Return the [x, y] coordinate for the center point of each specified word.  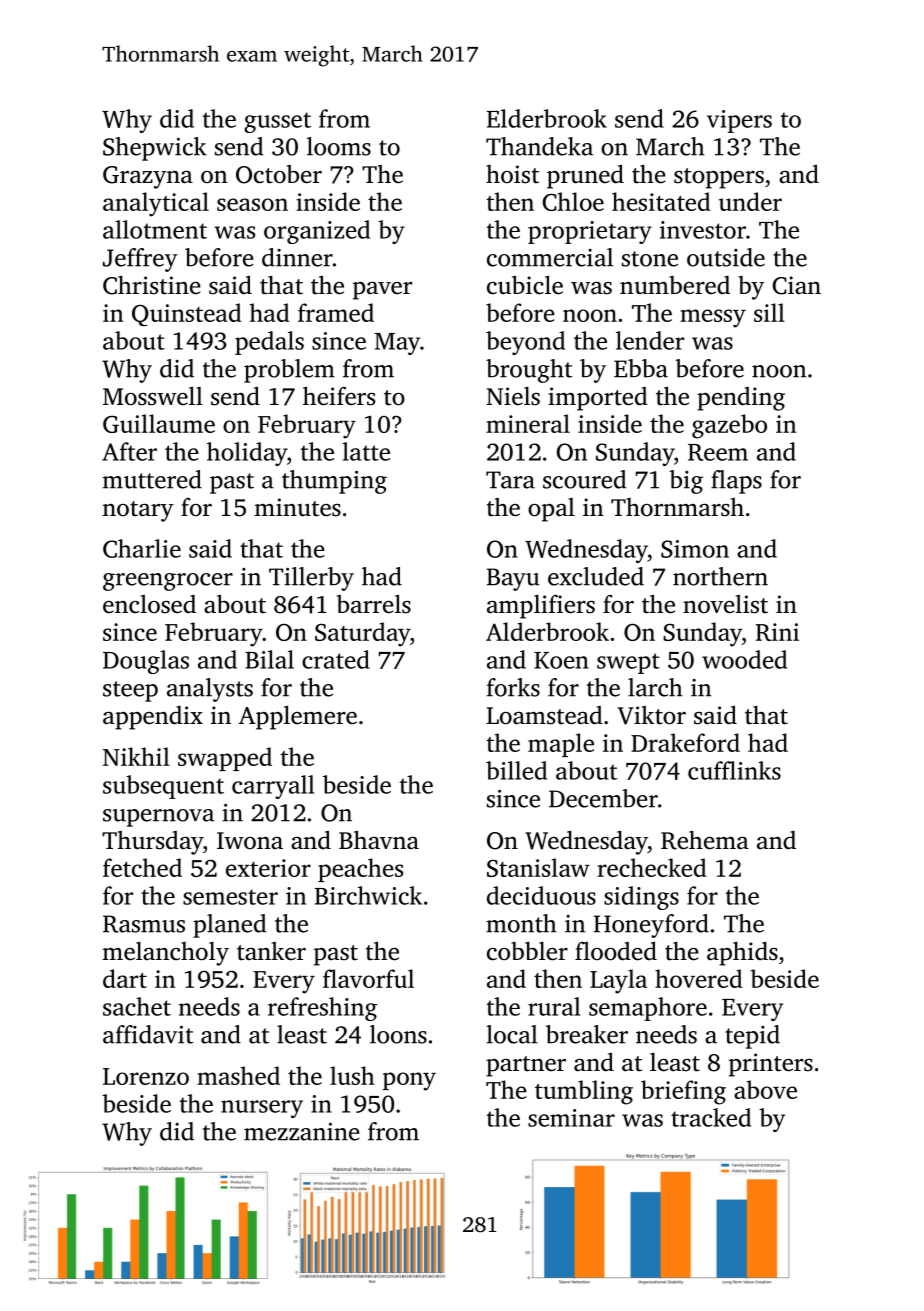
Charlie [142, 548]
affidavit [148, 1034]
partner [526, 1066]
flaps [736, 482]
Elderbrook [547, 118]
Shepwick [155, 149]
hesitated [661, 201]
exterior [268, 868]
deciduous [541, 895]
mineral [528, 423]
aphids [742, 953]
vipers [739, 121]
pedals [269, 343]
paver [382, 291]
